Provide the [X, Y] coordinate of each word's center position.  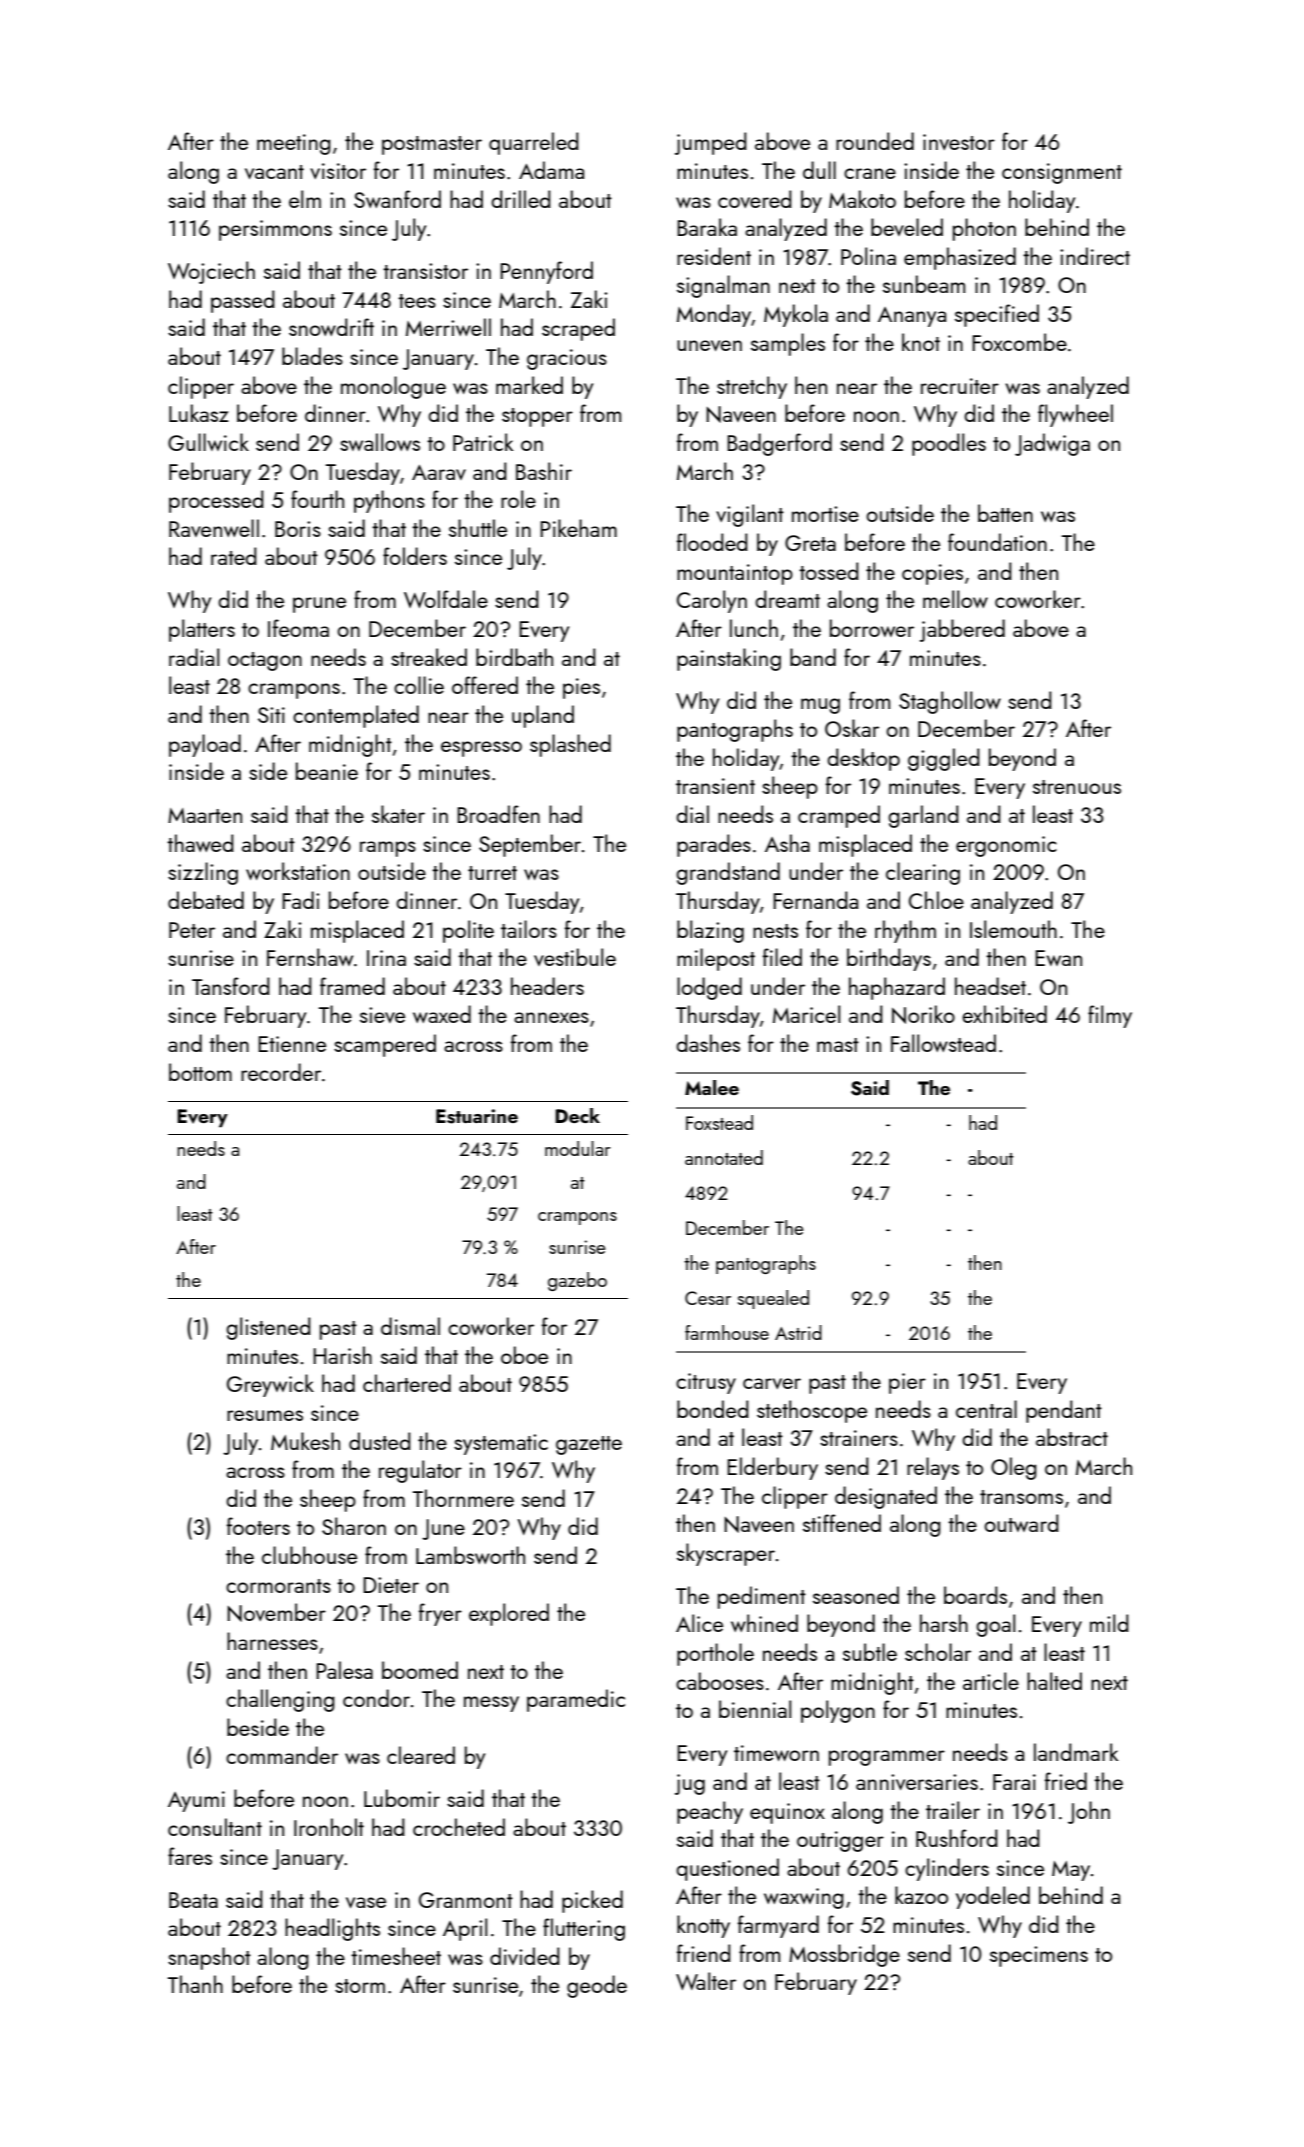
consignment [1062, 173]
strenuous [1077, 787]
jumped [711, 143]
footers [258, 1526]
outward [1021, 1523]
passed [243, 301]
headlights [332, 1929]
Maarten [205, 815]
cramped [839, 816]
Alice [699, 1623]
